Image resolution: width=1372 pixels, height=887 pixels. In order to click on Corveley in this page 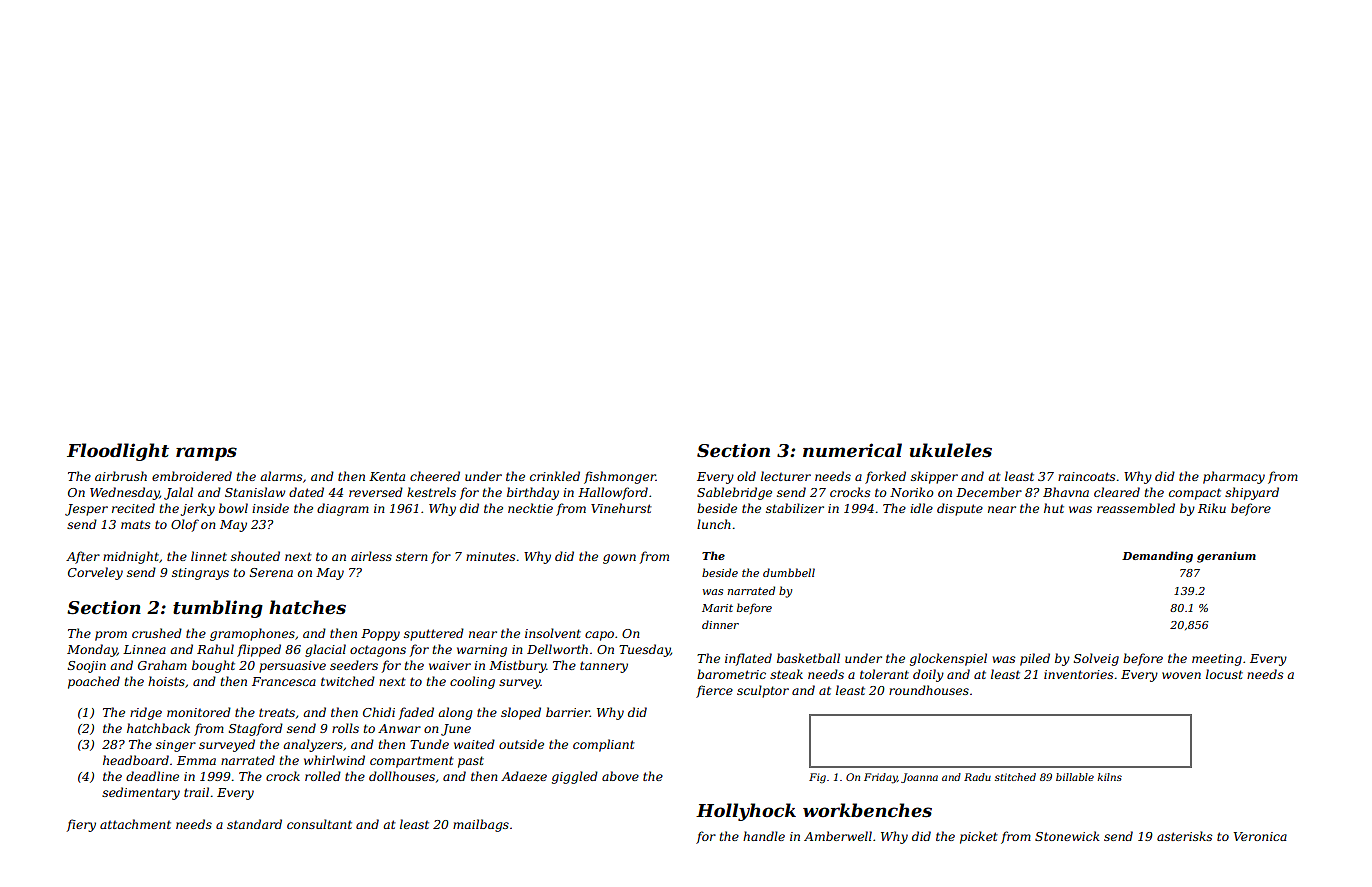, I will do `click(95, 573)`.
